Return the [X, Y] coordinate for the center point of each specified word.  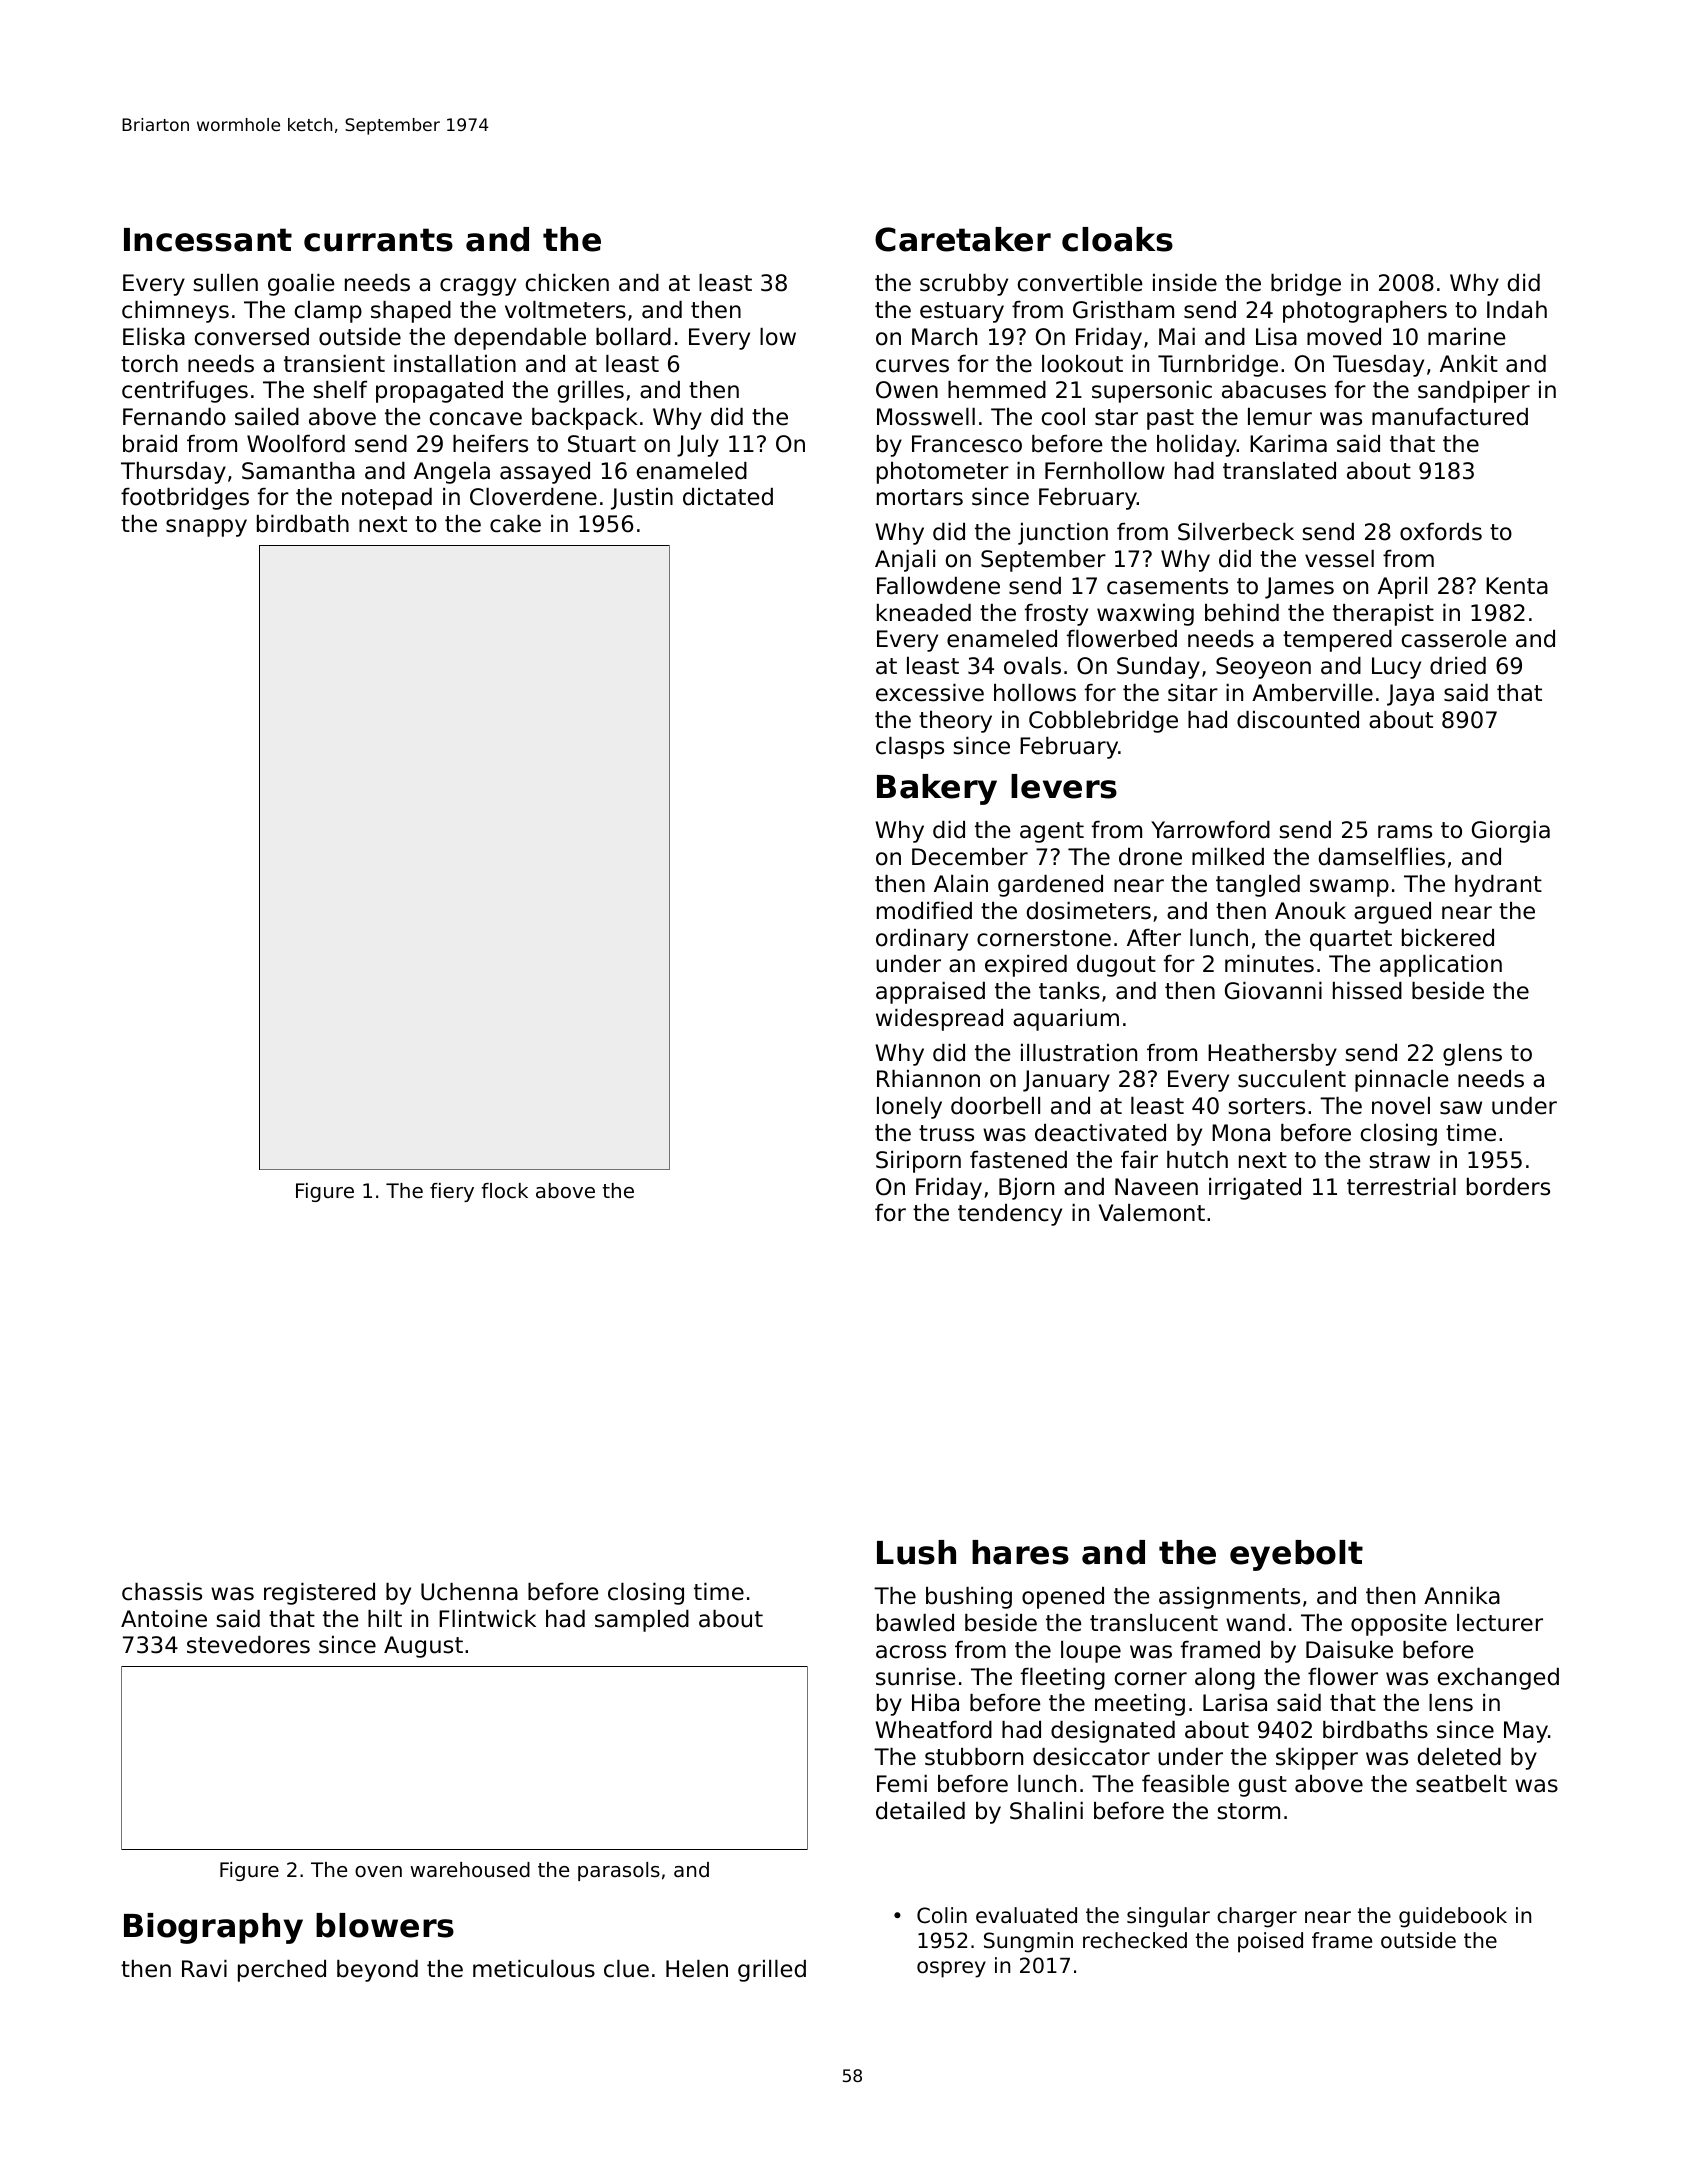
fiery [452, 1192]
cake [515, 524]
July [698, 446]
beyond [377, 1971]
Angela [452, 473]
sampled [642, 1621]
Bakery [937, 789]
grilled [772, 1971]
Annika [1462, 1596]
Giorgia [1511, 832]
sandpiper [1474, 392]
